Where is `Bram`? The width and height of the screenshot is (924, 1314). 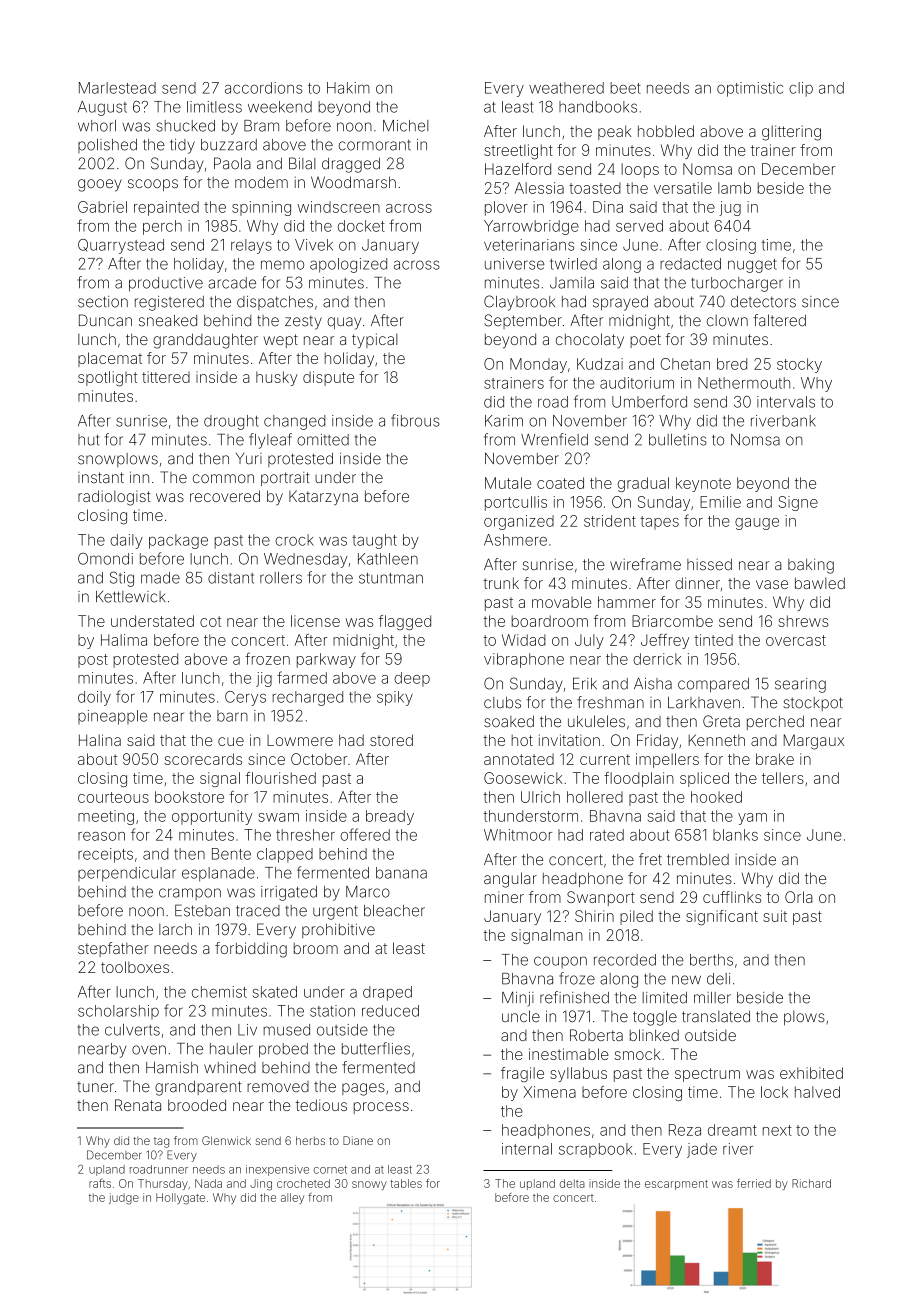 Bram is located at coordinates (261, 126).
